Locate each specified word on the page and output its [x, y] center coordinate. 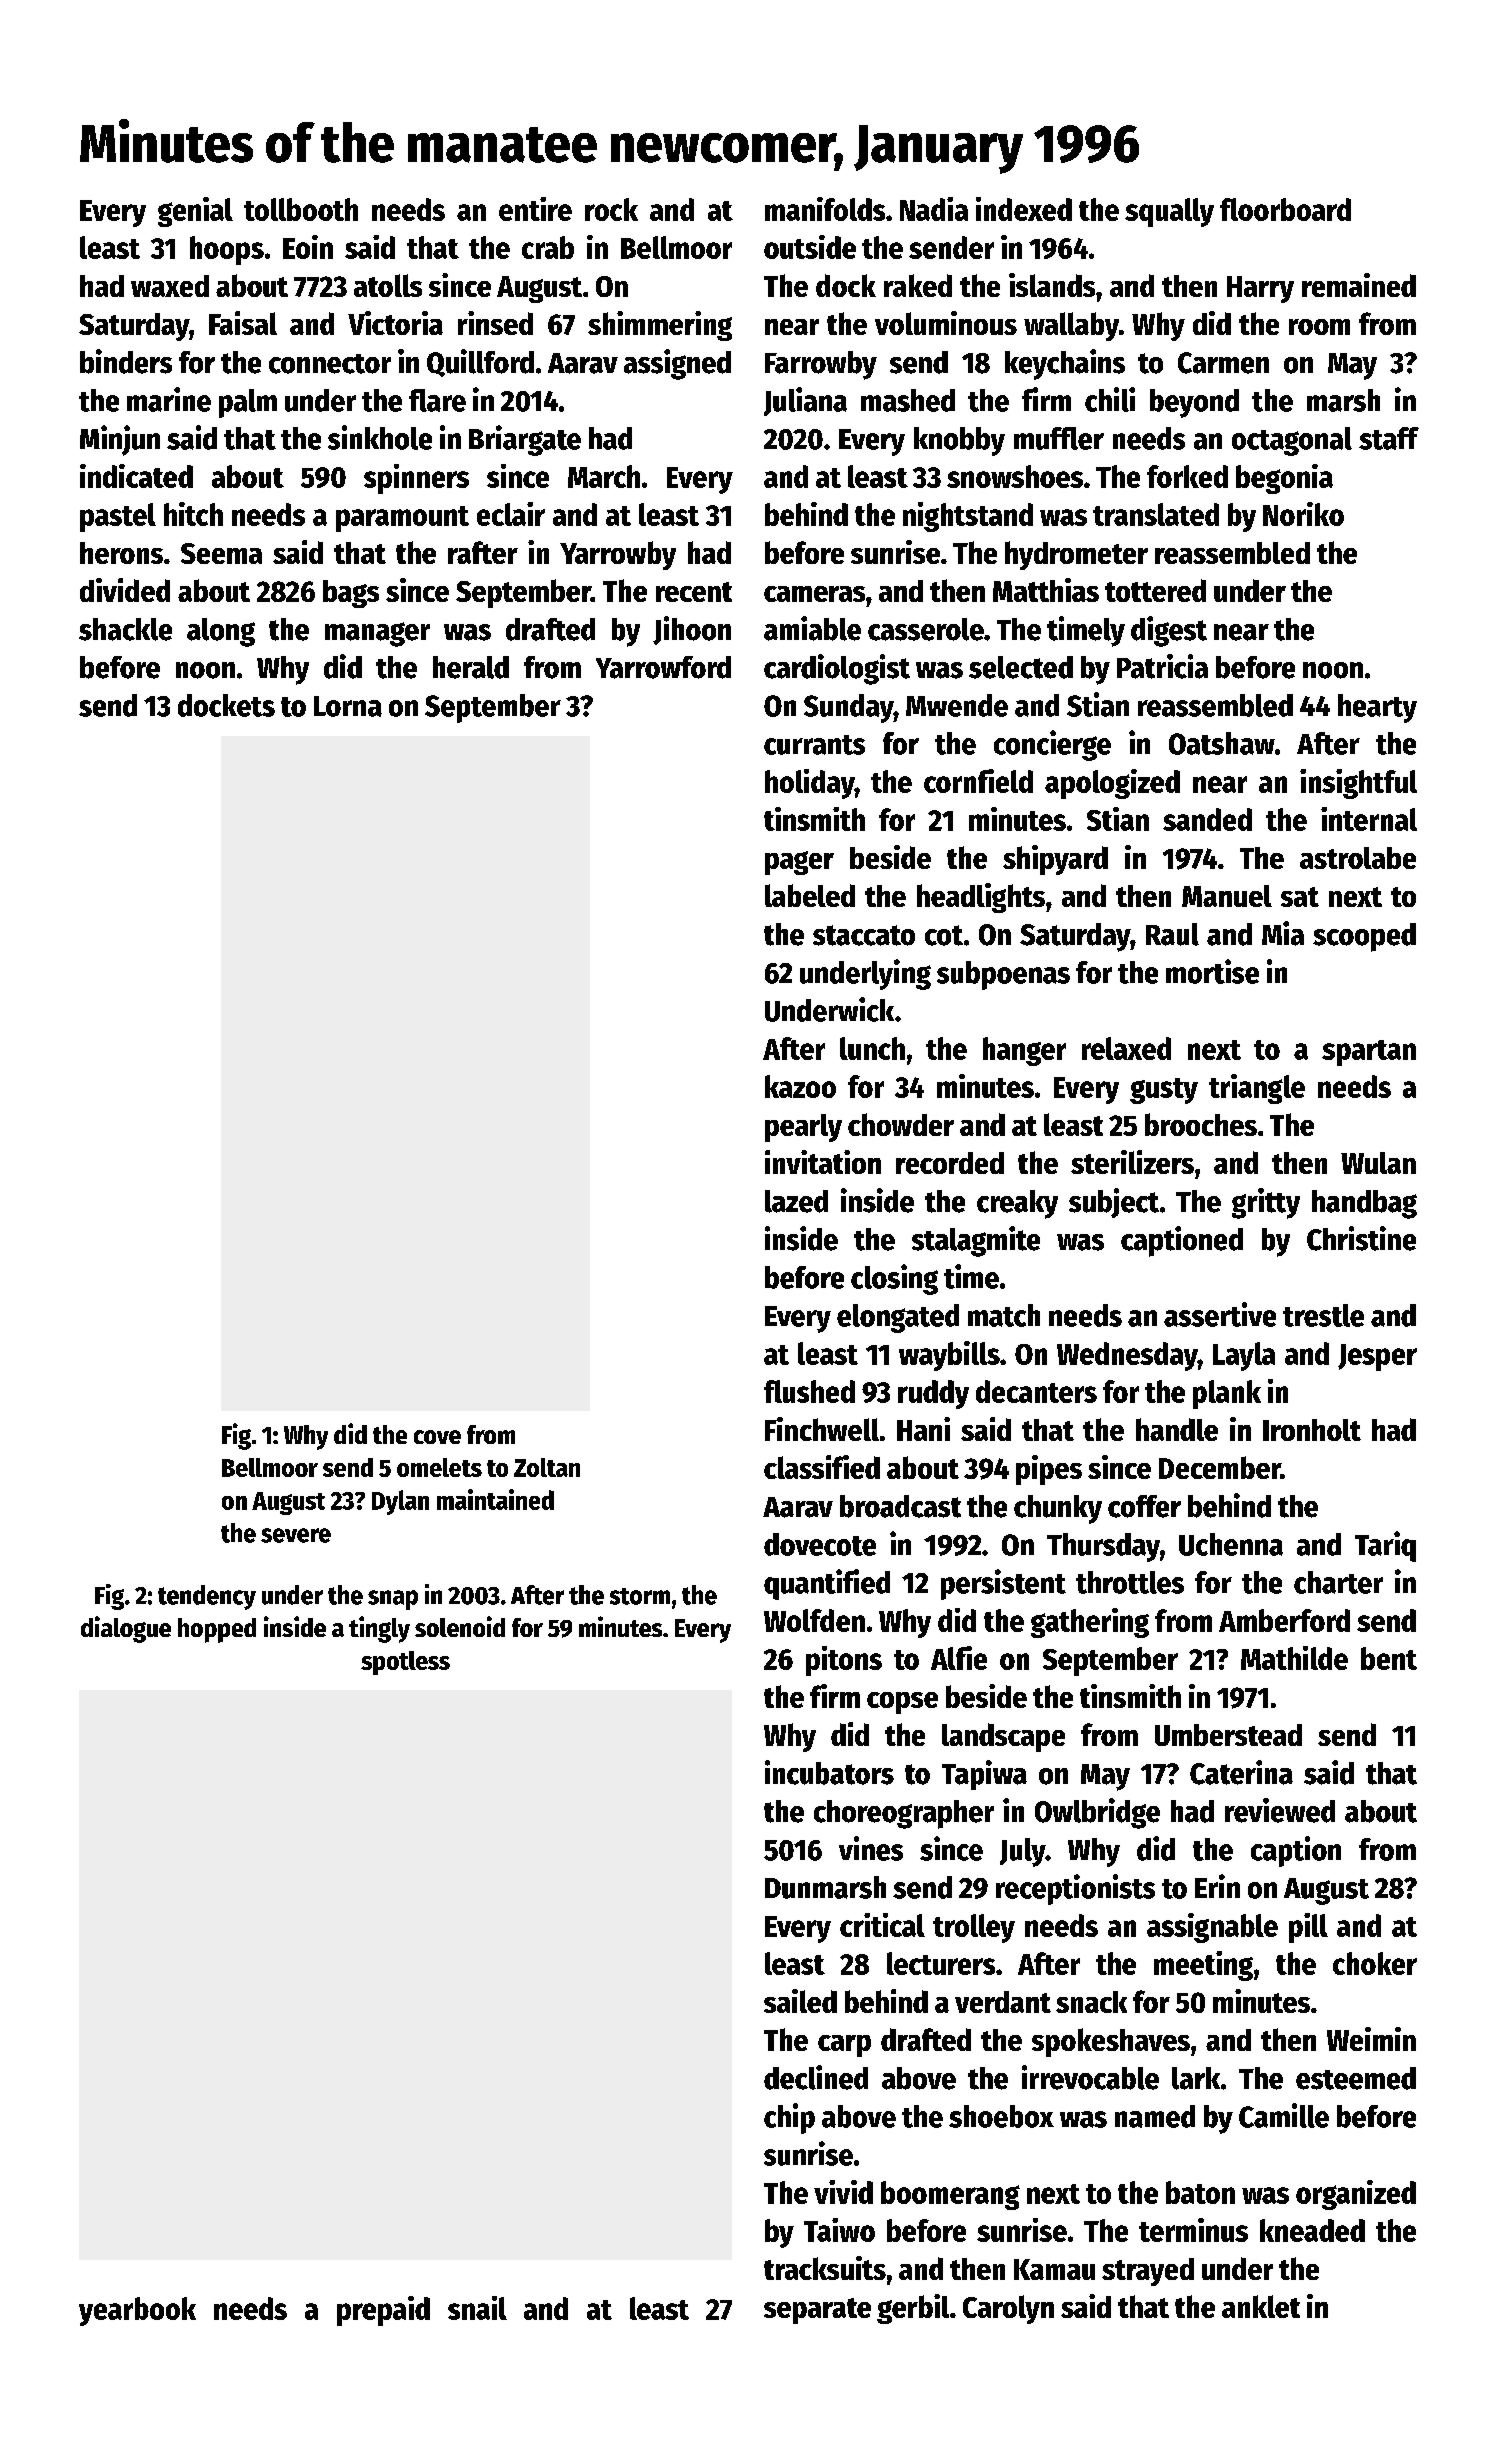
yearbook [137, 2311]
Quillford [480, 363]
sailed [800, 2001]
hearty [1377, 708]
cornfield [978, 781]
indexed [1024, 209]
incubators [829, 1772]
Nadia [934, 209]
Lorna [348, 706]
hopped [217, 1630]
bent [1389, 1658]
